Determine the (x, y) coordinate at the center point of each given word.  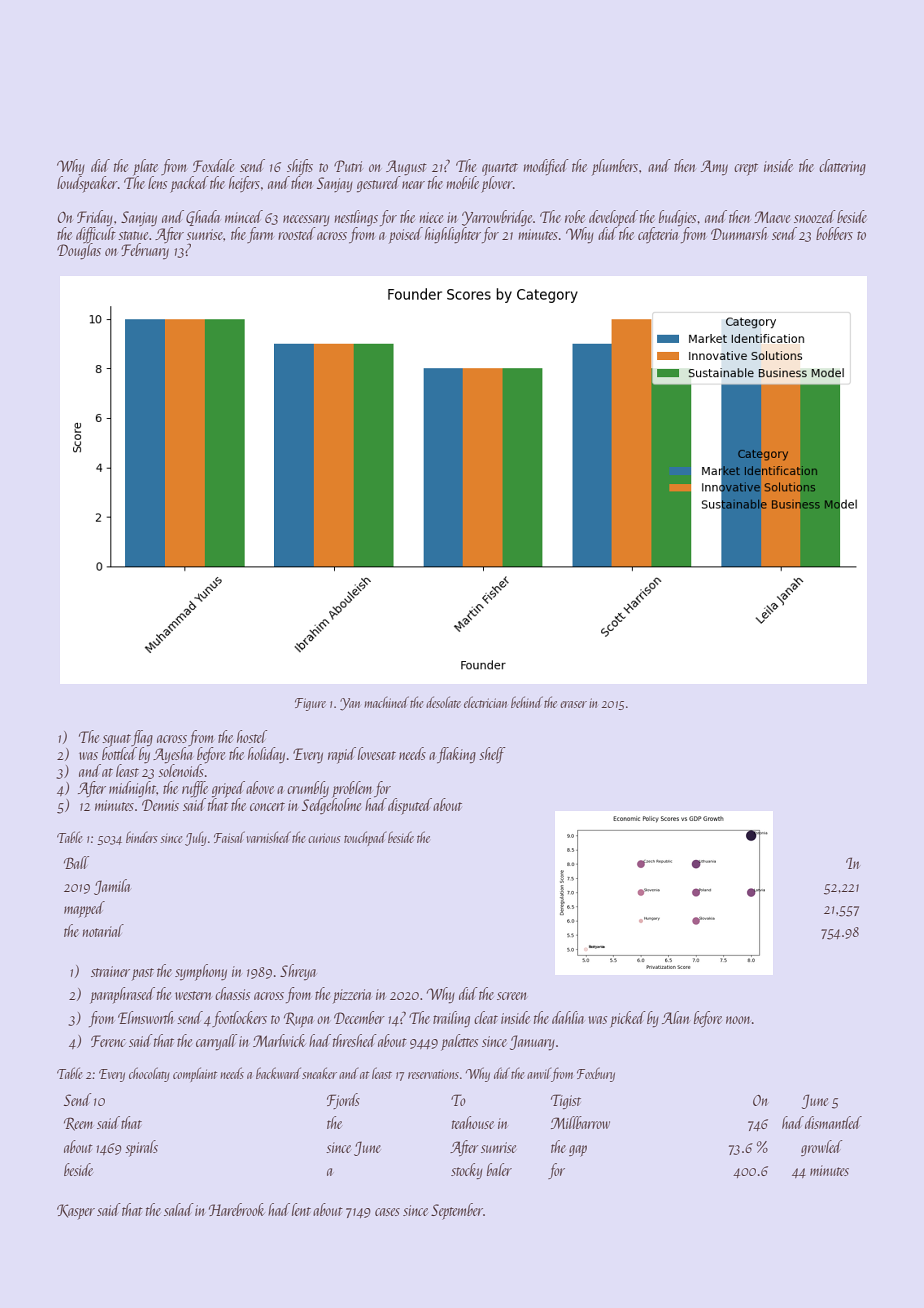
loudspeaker (87, 184)
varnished (269, 837)
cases (387, 1212)
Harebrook (237, 1209)
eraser (573, 704)
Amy (714, 167)
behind (527, 702)
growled (821, 1148)
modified (546, 167)
